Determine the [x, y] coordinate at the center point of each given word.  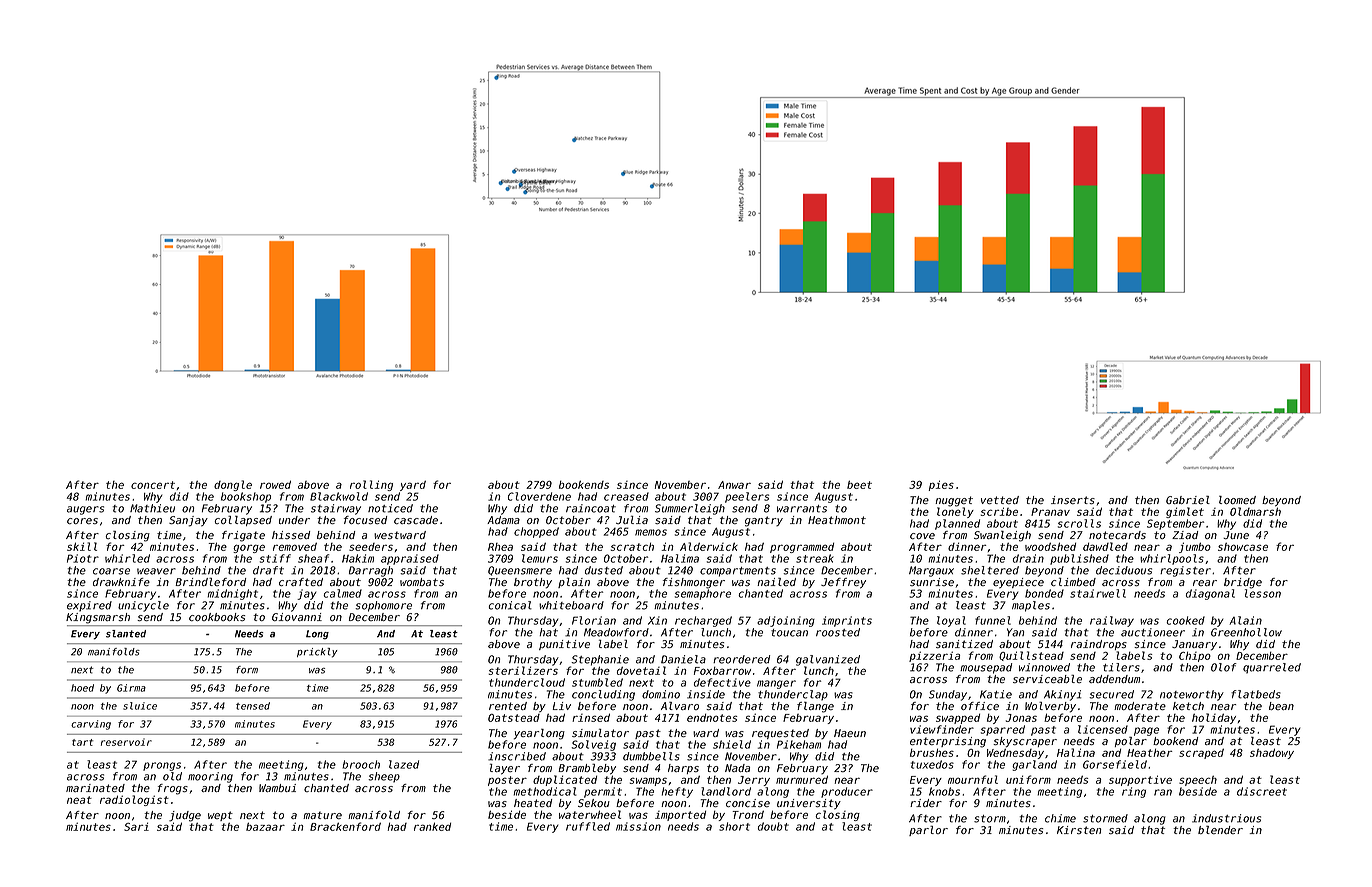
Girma [131, 688]
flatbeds [1256, 694]
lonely [955, 512]
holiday [1214, 718]
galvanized [828, 660]
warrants [802, 509]
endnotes [712, 717]
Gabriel [1188, 500]
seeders [371, 547]
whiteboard [571, 605]
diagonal [1210, 594]
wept [220, 816]
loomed [1237, 500]
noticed [390, 508]
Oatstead [514, 718]
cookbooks [217, 617]
